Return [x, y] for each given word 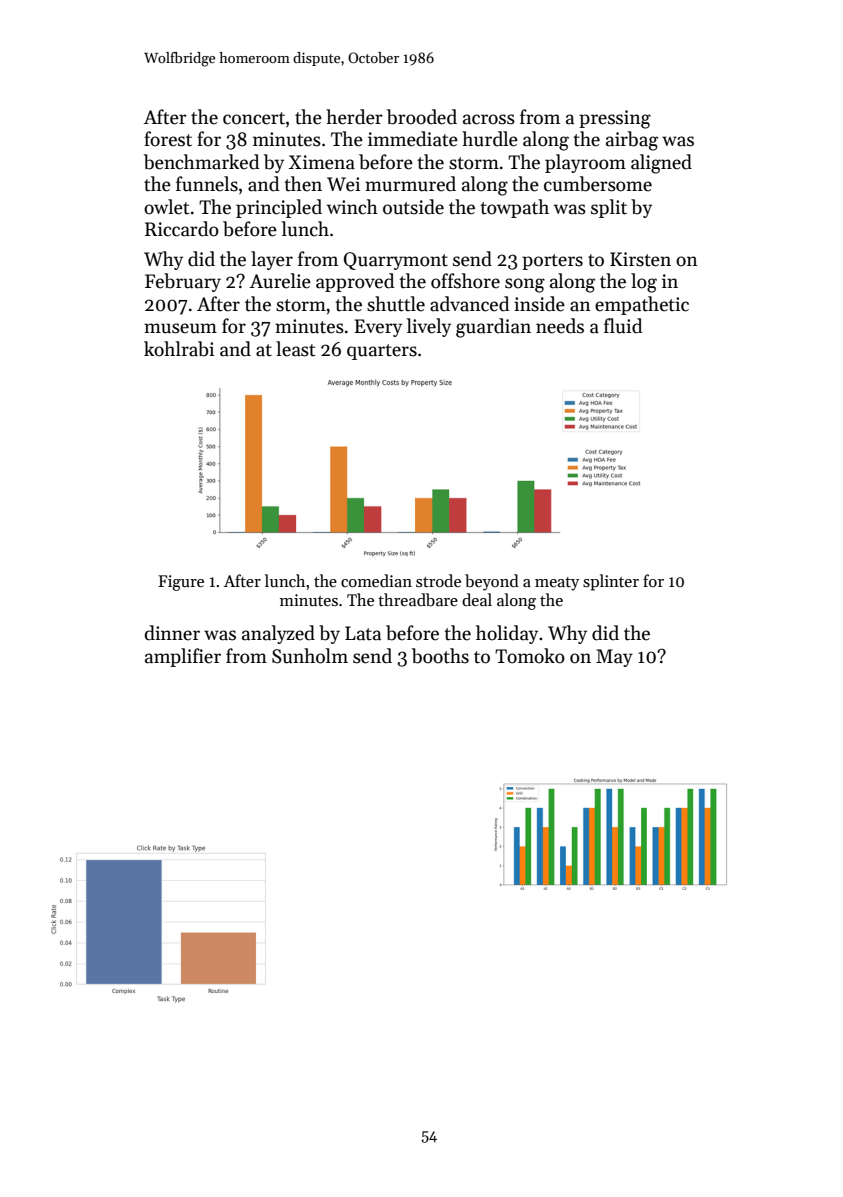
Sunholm [310, 656]
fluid [623, 326]
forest [168, 139]
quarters [382, 352]
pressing [615, 119]
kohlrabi [179, 349]
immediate [413, 139]
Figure [181, 583]
